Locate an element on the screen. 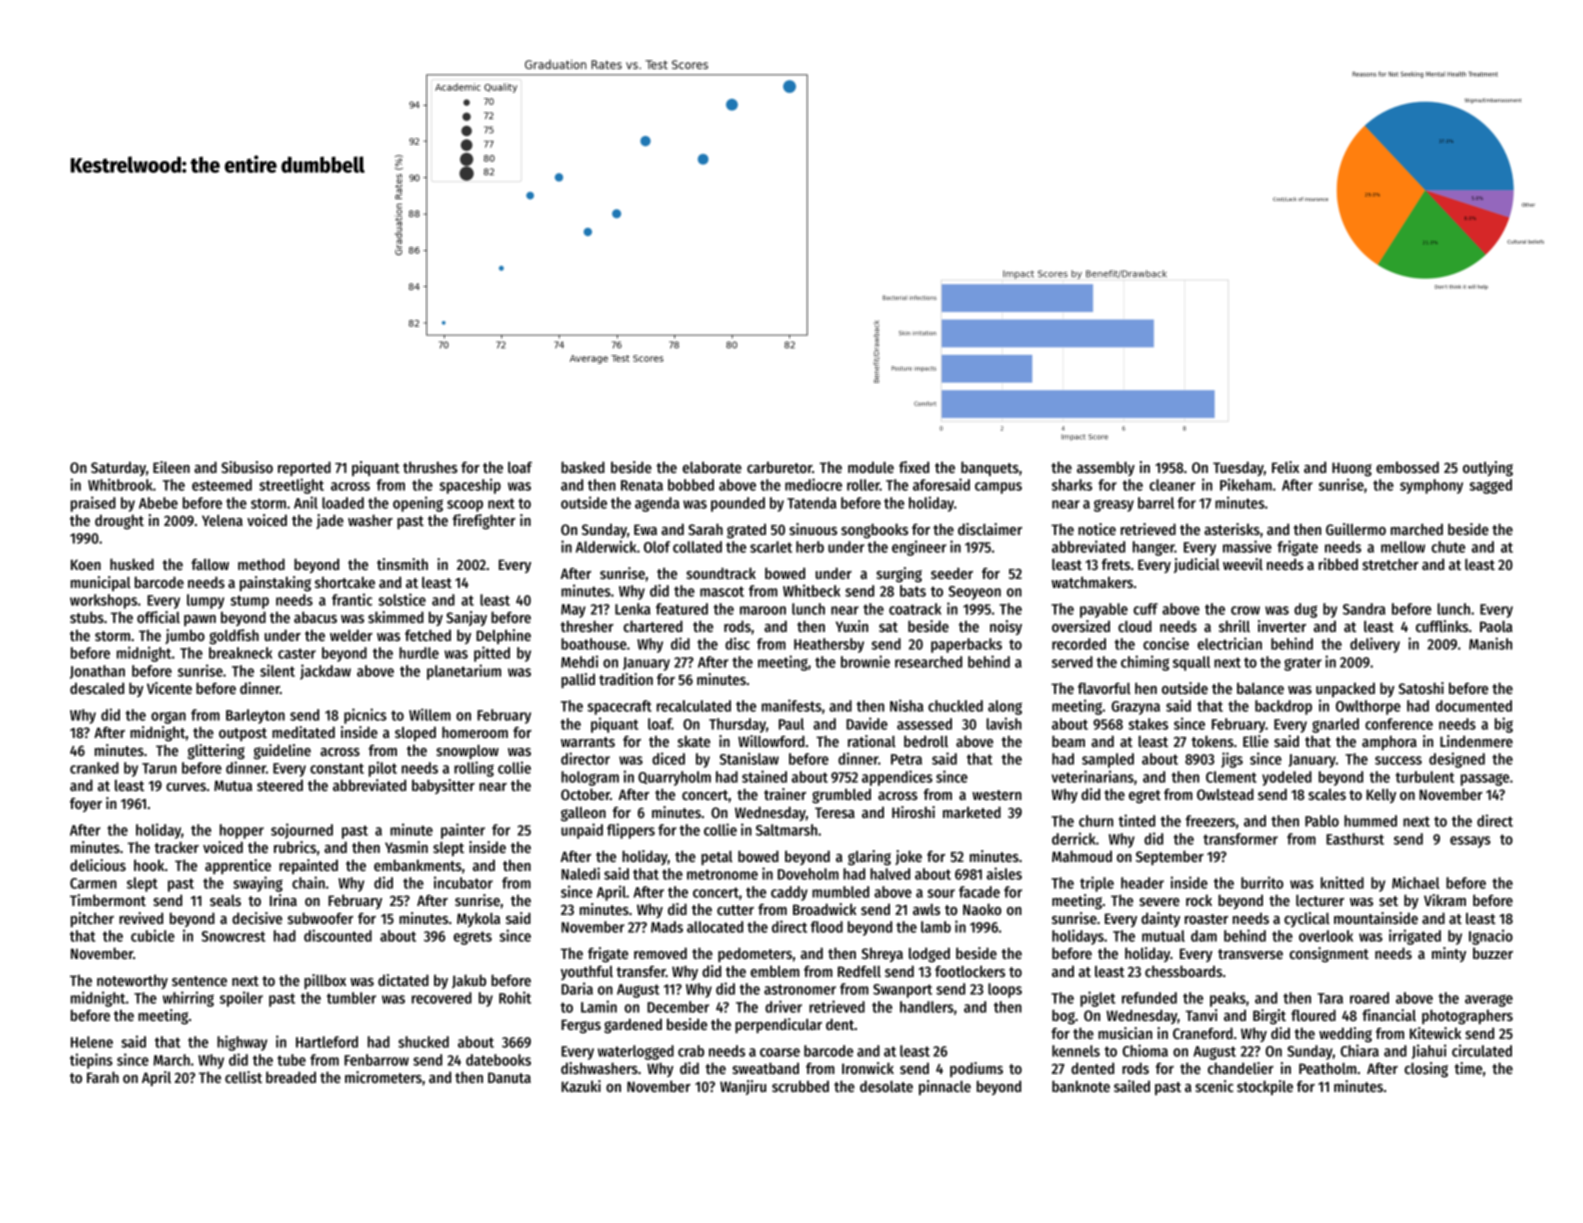  Doveholm is located at coordinates (808, 874).
